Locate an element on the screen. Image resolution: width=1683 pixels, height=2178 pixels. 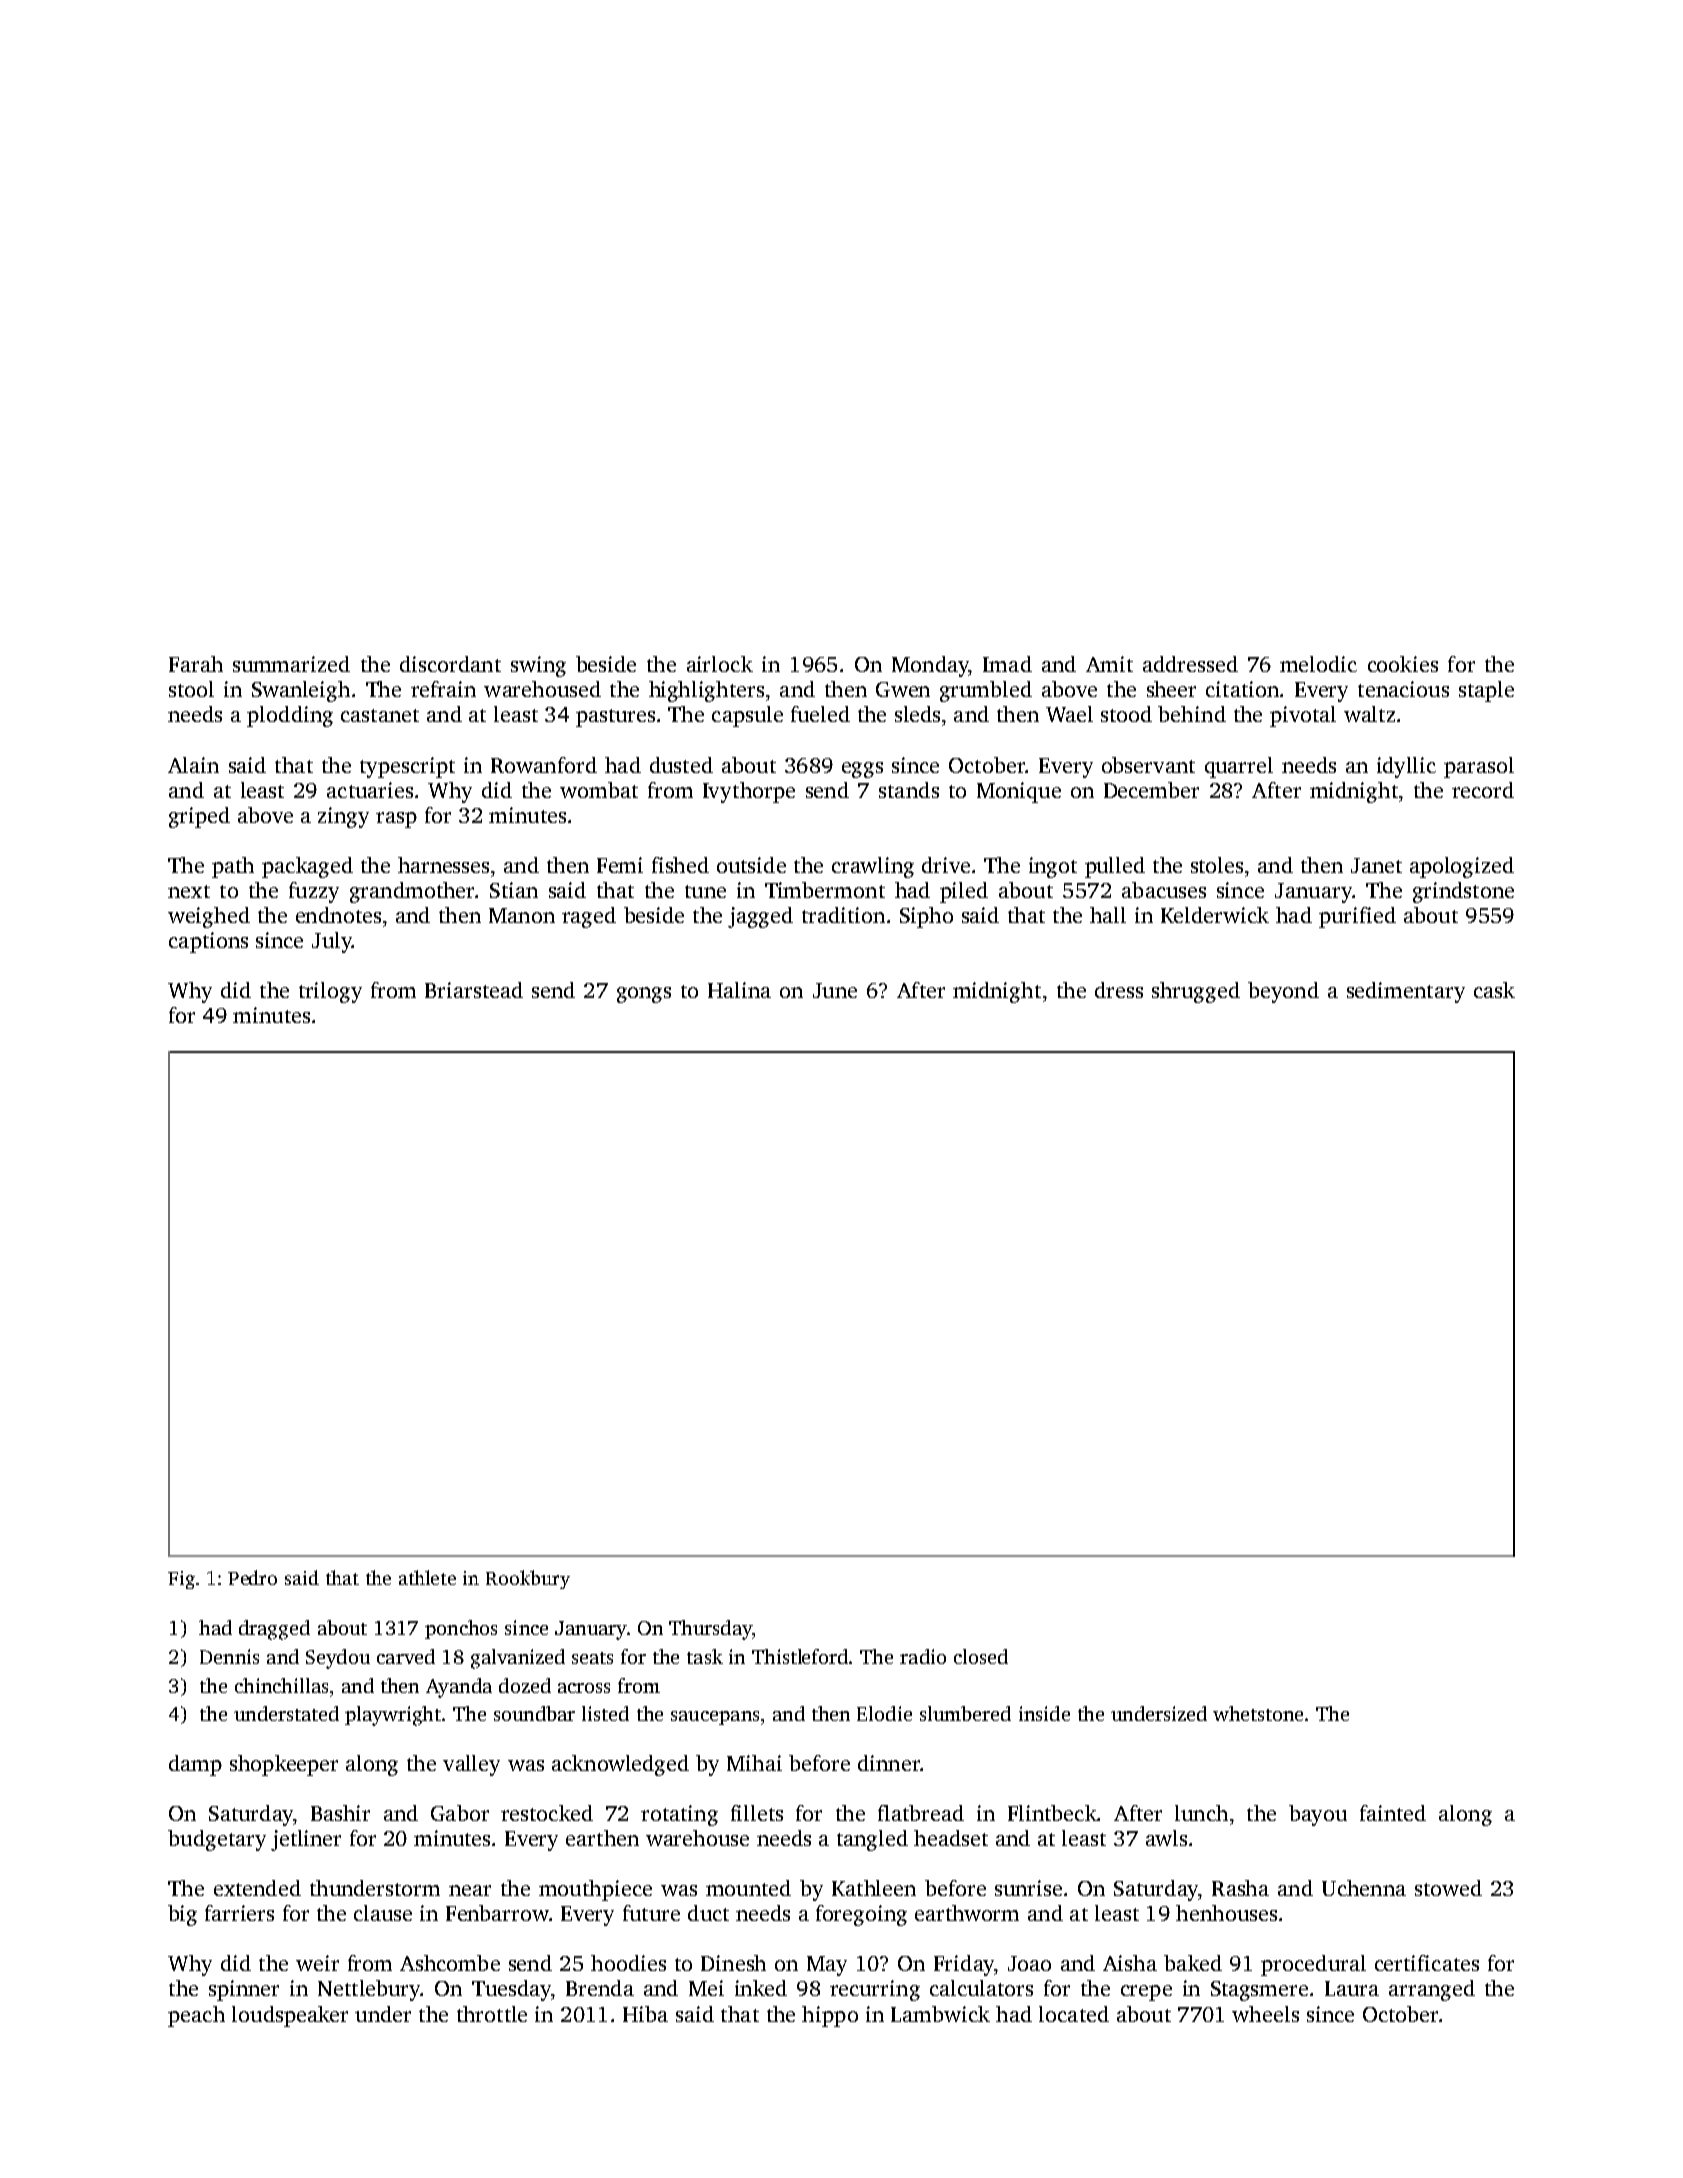
typescript is located at coordinates (407, 767).
